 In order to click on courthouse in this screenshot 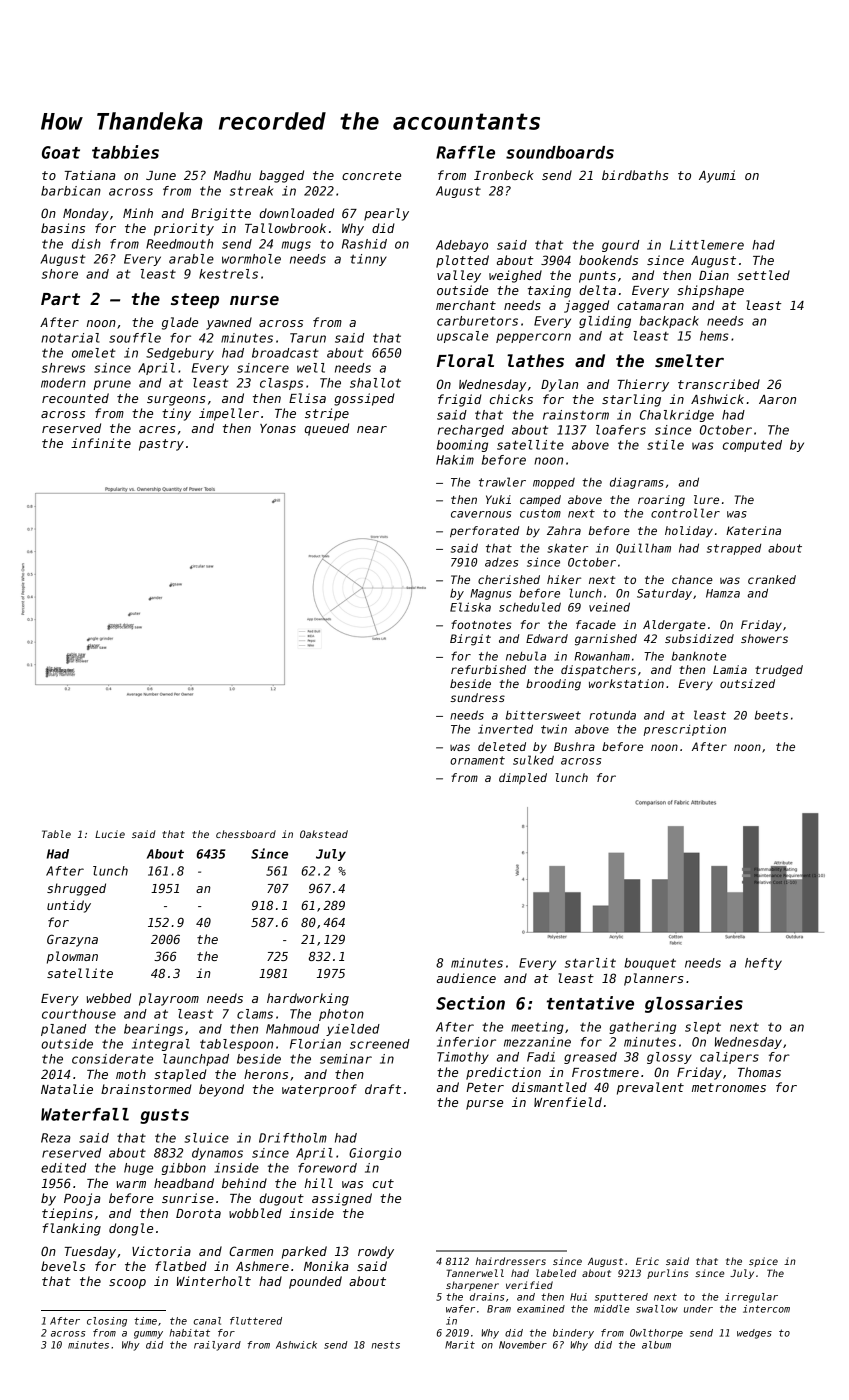, I will do `click(79, 1014)`.
